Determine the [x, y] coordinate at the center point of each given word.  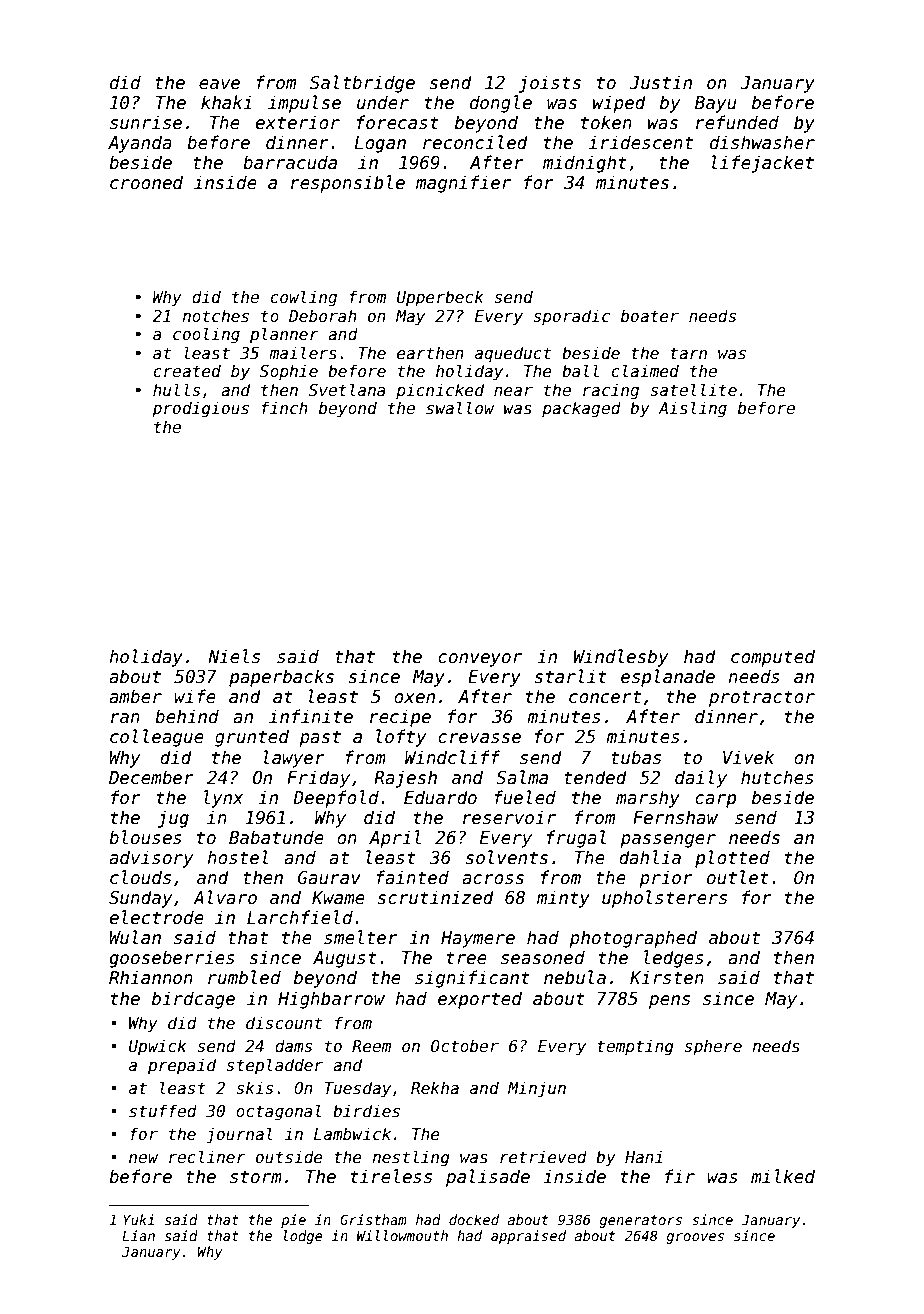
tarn [688, 353]
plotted [732, 859]
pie [293, 1221]
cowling [304, 298]
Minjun [537, 1089]
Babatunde [276, 837]
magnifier [463, 184]
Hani [644, 1156]
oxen [414, 698]
